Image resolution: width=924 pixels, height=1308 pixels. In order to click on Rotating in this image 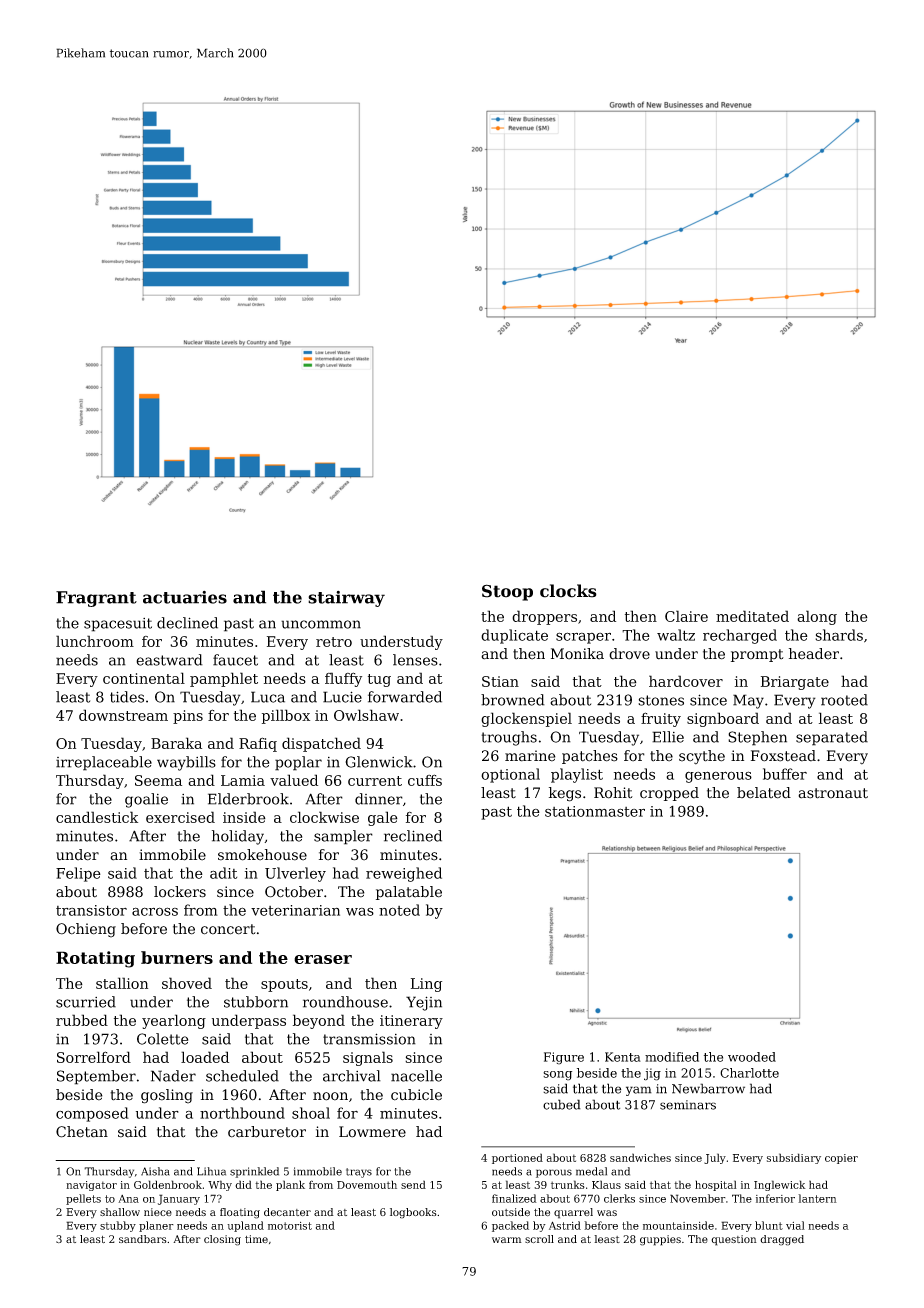, I will do `click(95, 959)`.
